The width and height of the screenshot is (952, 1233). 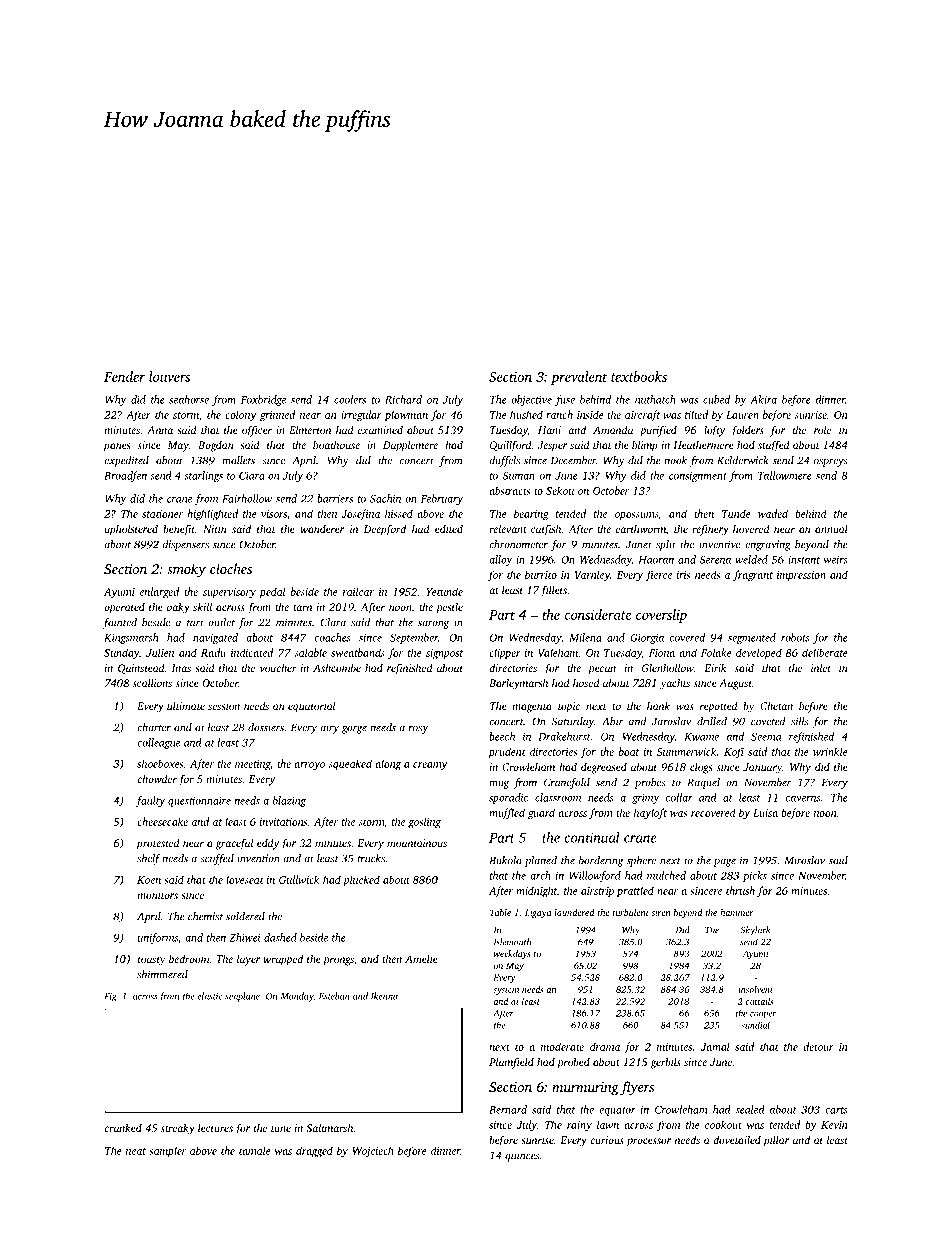 What do you see at coordinates (500, 912) in the screenshot?
I see `Table` at bounding box center [500, 912].
